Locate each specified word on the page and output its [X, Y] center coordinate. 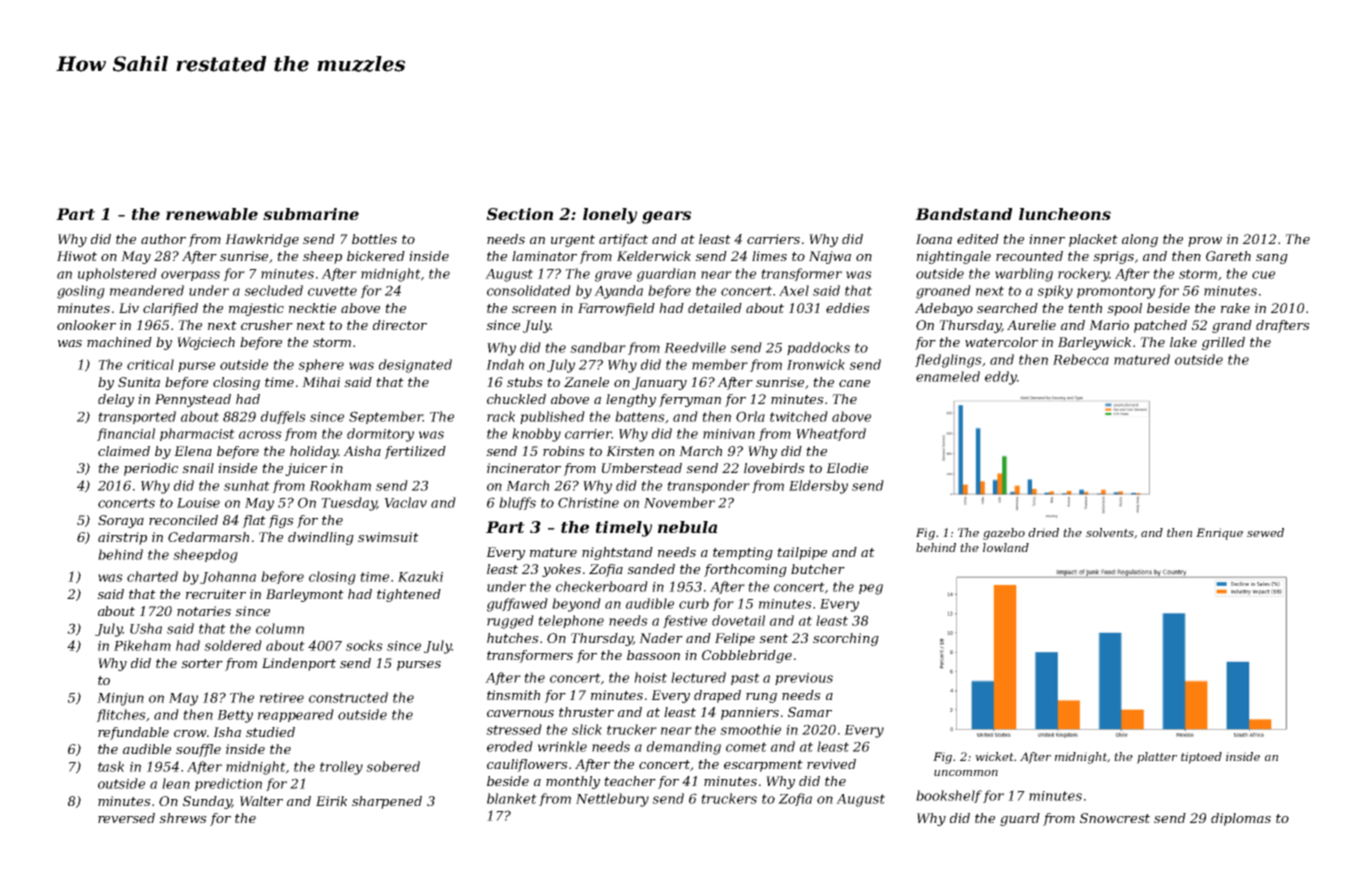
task [111, 766]
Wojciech [206, 343]
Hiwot [77, 256]
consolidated [529, 290]
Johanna [228, 577]
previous [804, 679]
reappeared [296, 715]
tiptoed [1201, 758]
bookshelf [949, 796]
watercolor [1001, 342]
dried [1043, 532]
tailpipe [802, 553]
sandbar [598, 347]
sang [1272, 259]
